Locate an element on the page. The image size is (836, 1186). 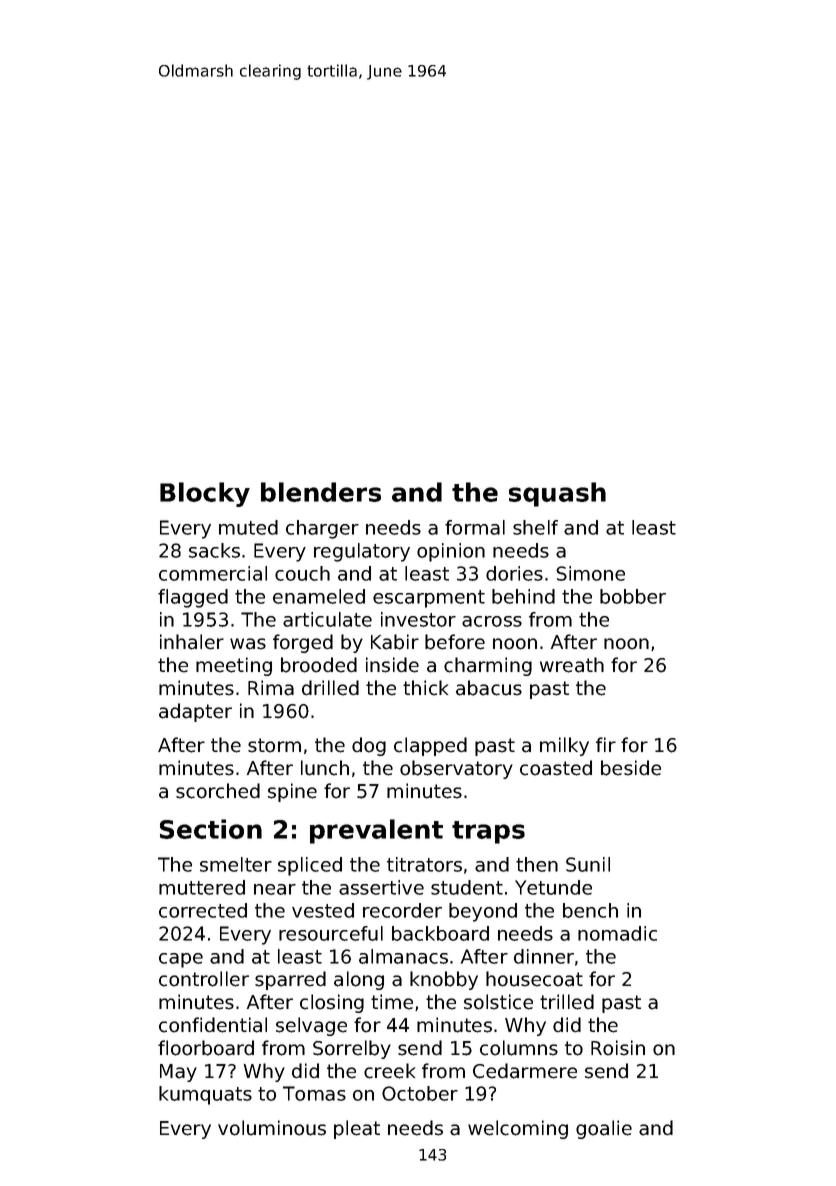
Blocky is located at coordinates (205, 494).
